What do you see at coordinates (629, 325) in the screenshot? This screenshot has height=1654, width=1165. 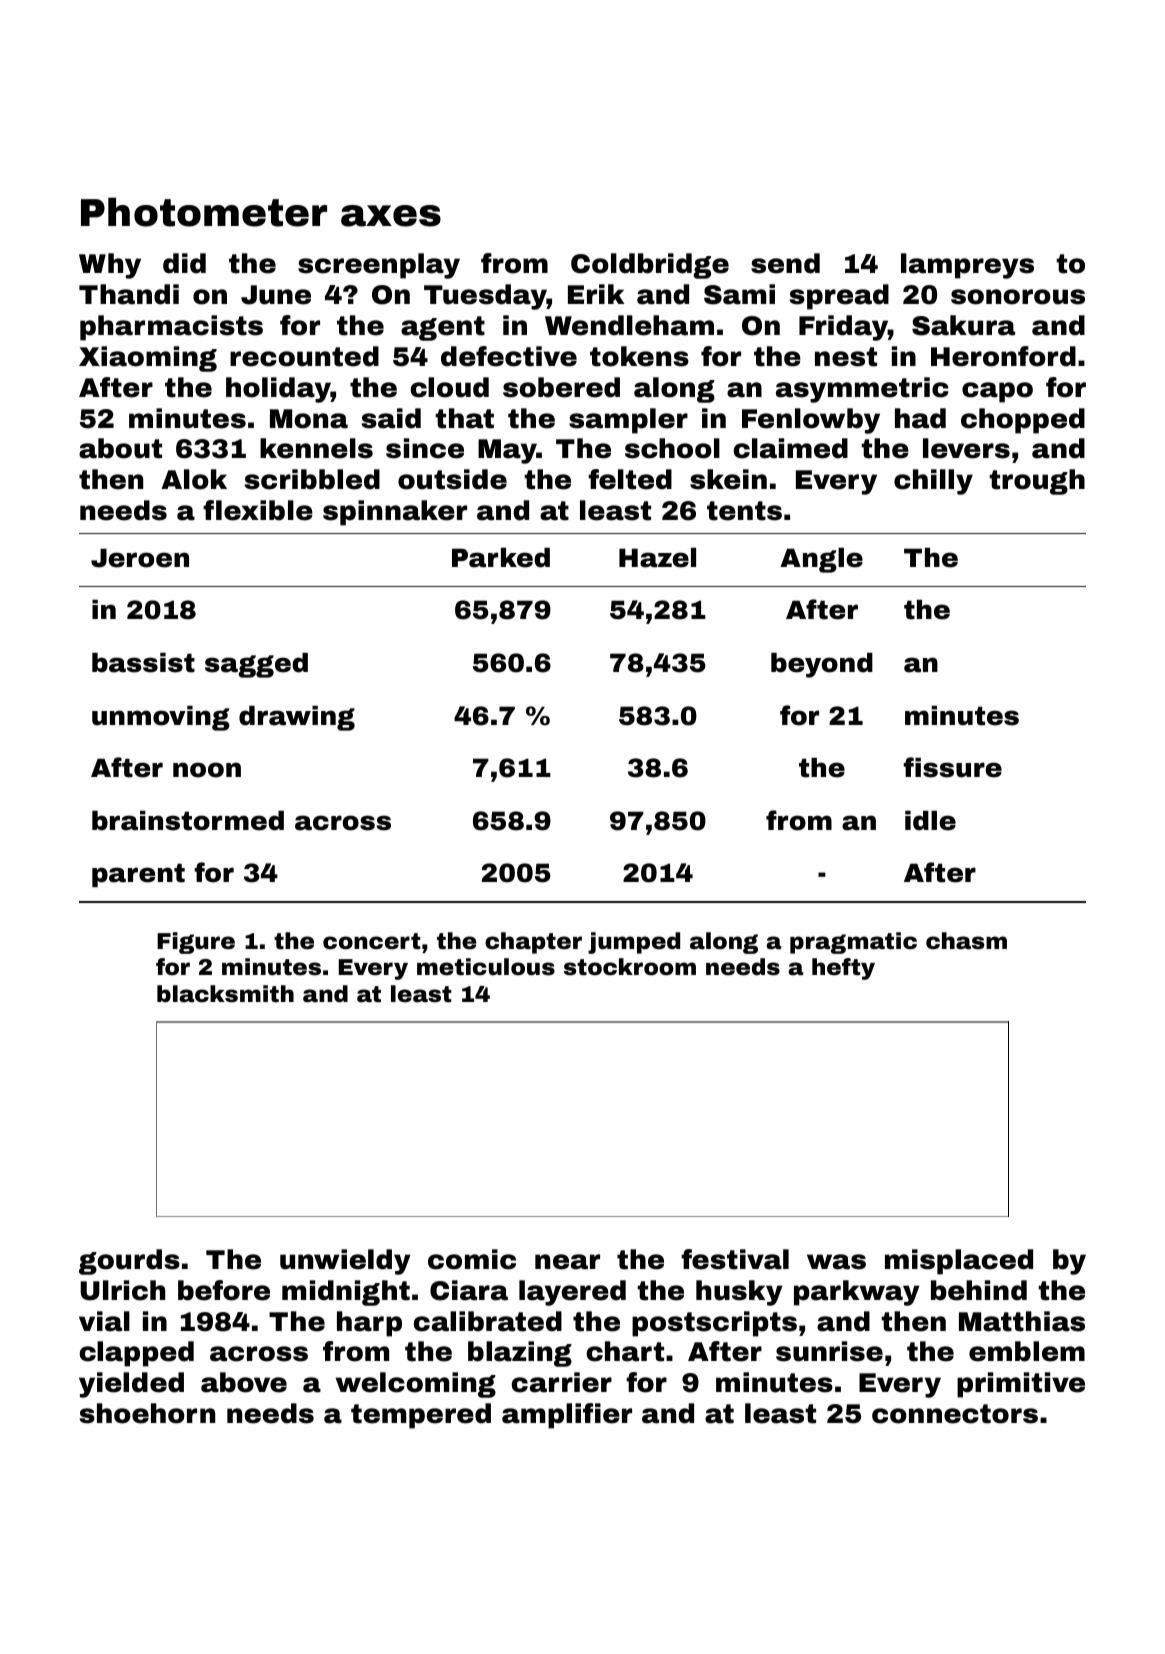 I see `Wendleham` at bounding box center [629, 325].
